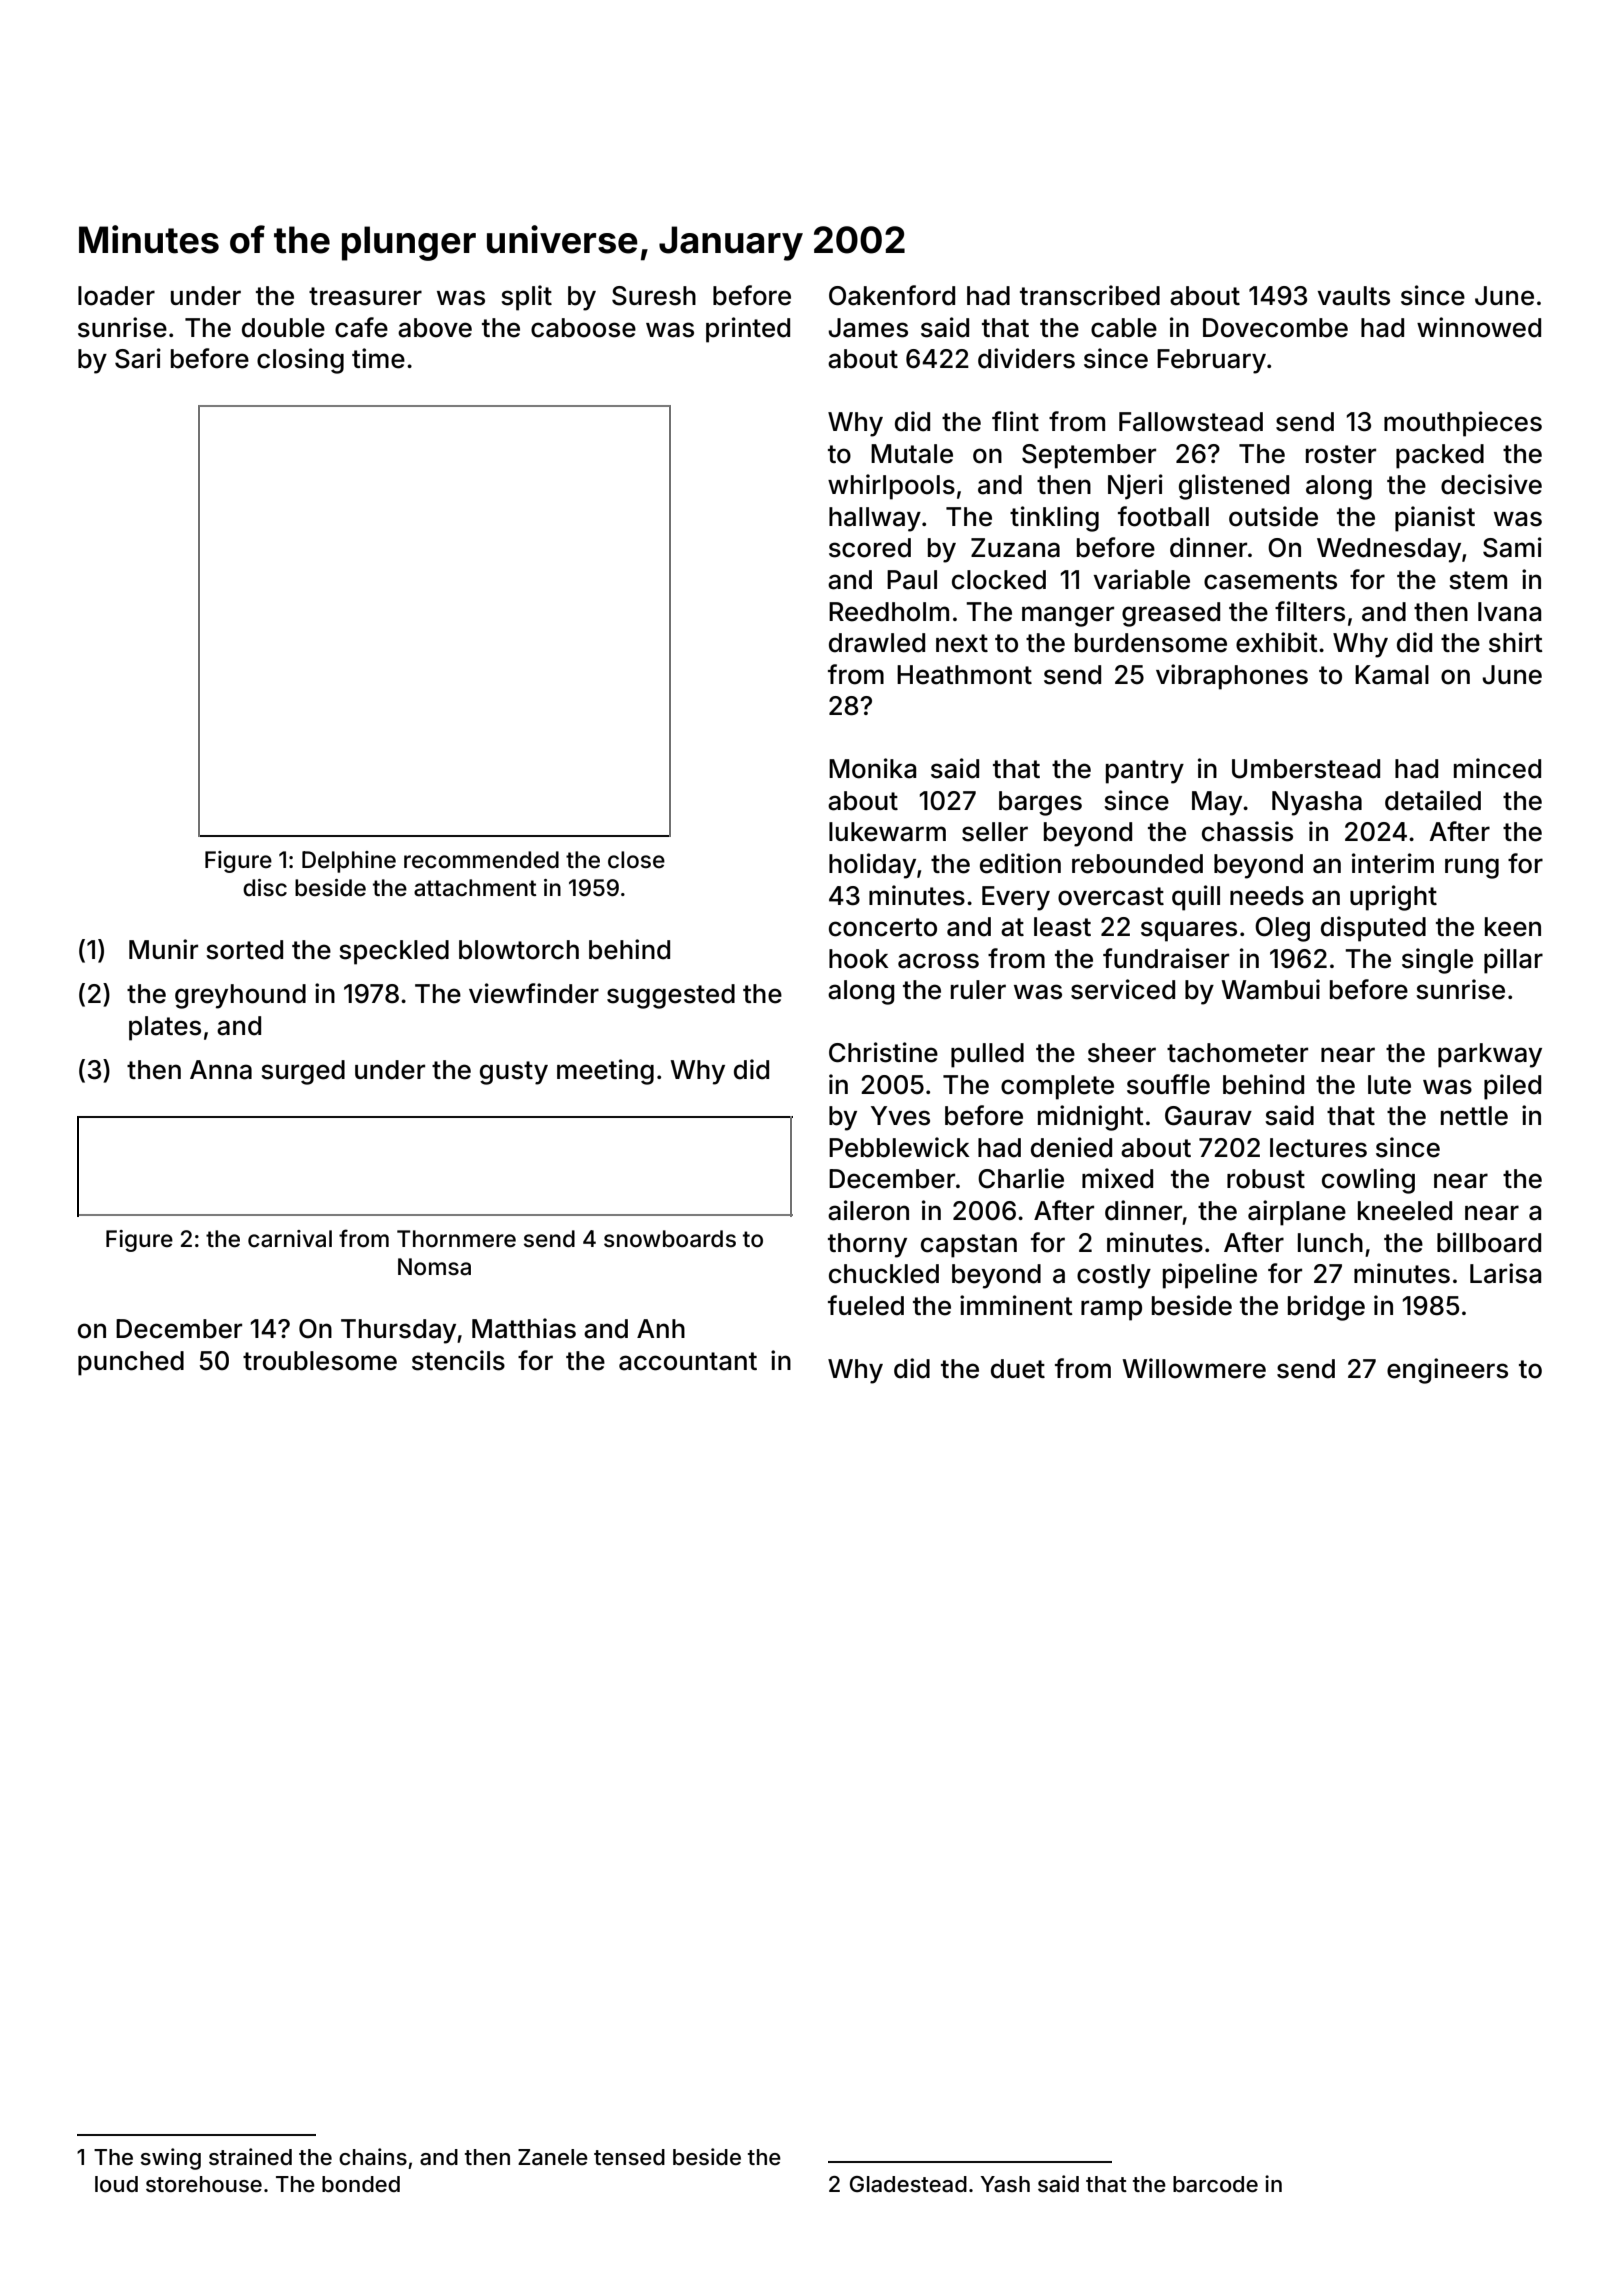 The image size is (1620, 2292). Describe the element at coordinates (877, 643) in the page. I see `drawled` at that location.
